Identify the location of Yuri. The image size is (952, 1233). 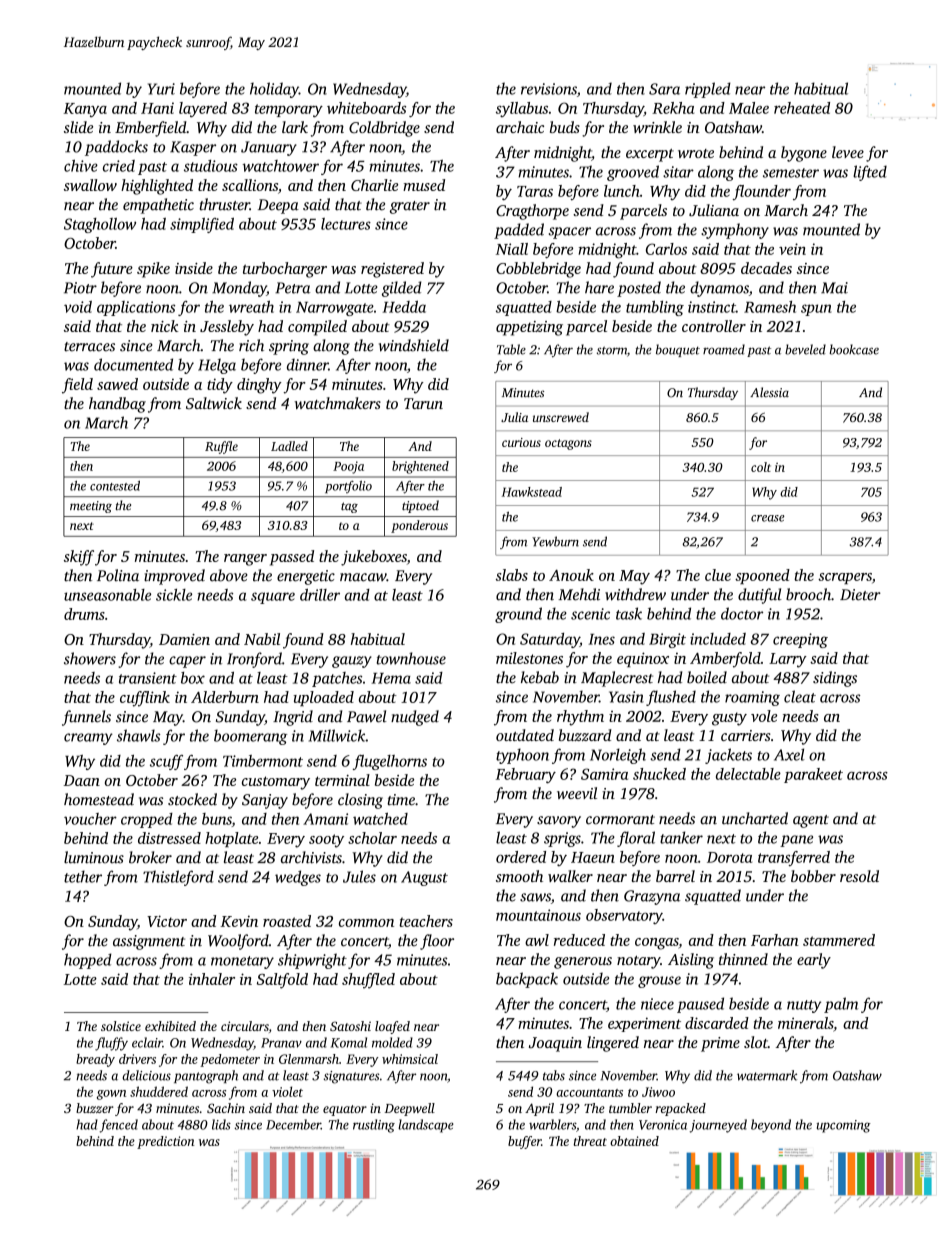
(161, 89).
